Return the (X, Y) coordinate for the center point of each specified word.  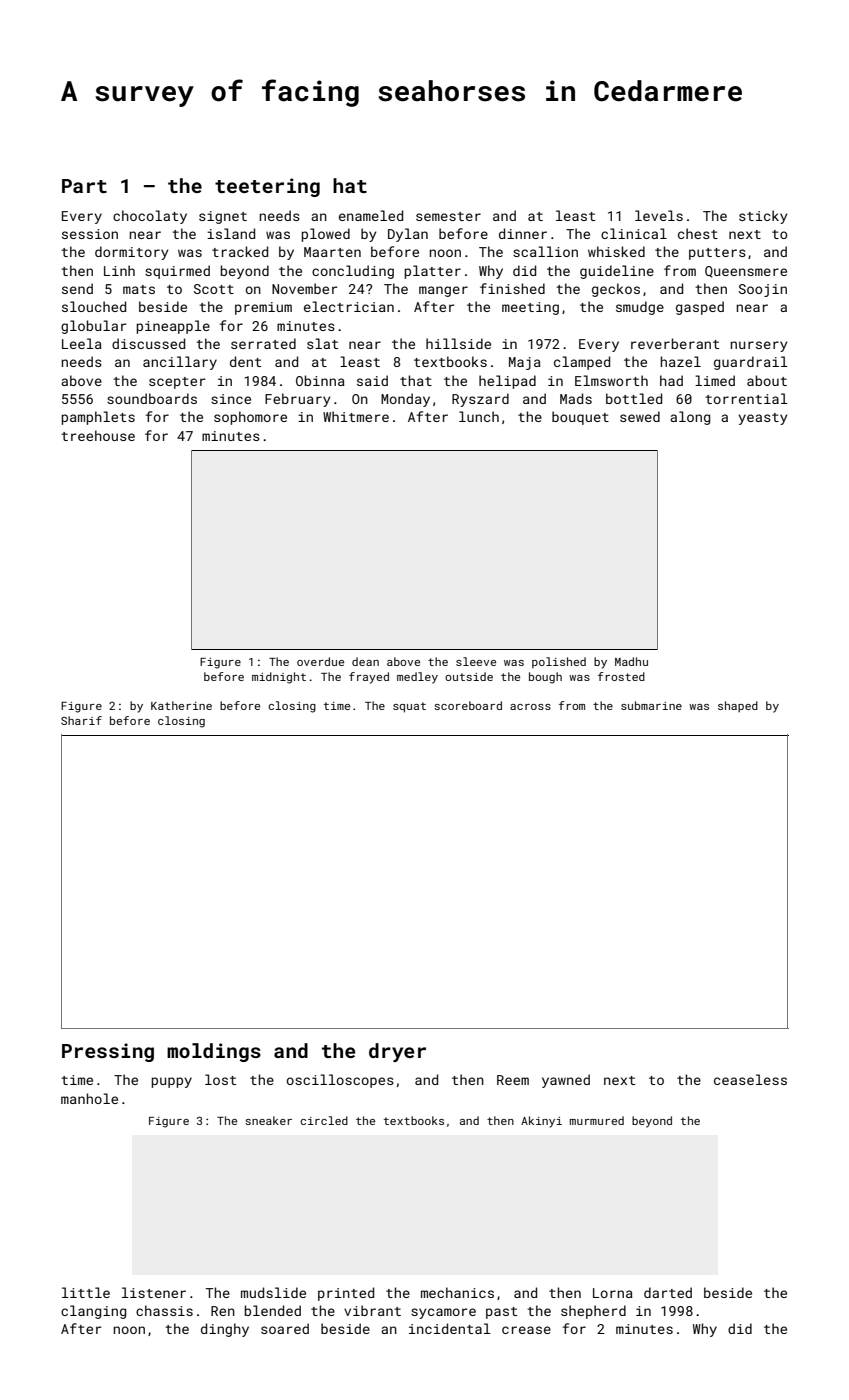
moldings (214, 1052)
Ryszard (480, 400)
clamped (582, 363)
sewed (640, 416)
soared (285, 1328)
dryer (397, 1052)
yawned (566, 1081)
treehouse (98, 435)
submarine (651, 705)
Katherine (181, 705)
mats (139, 289)
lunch (479, 416)
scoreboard (468, 705)
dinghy (225, 1330)
